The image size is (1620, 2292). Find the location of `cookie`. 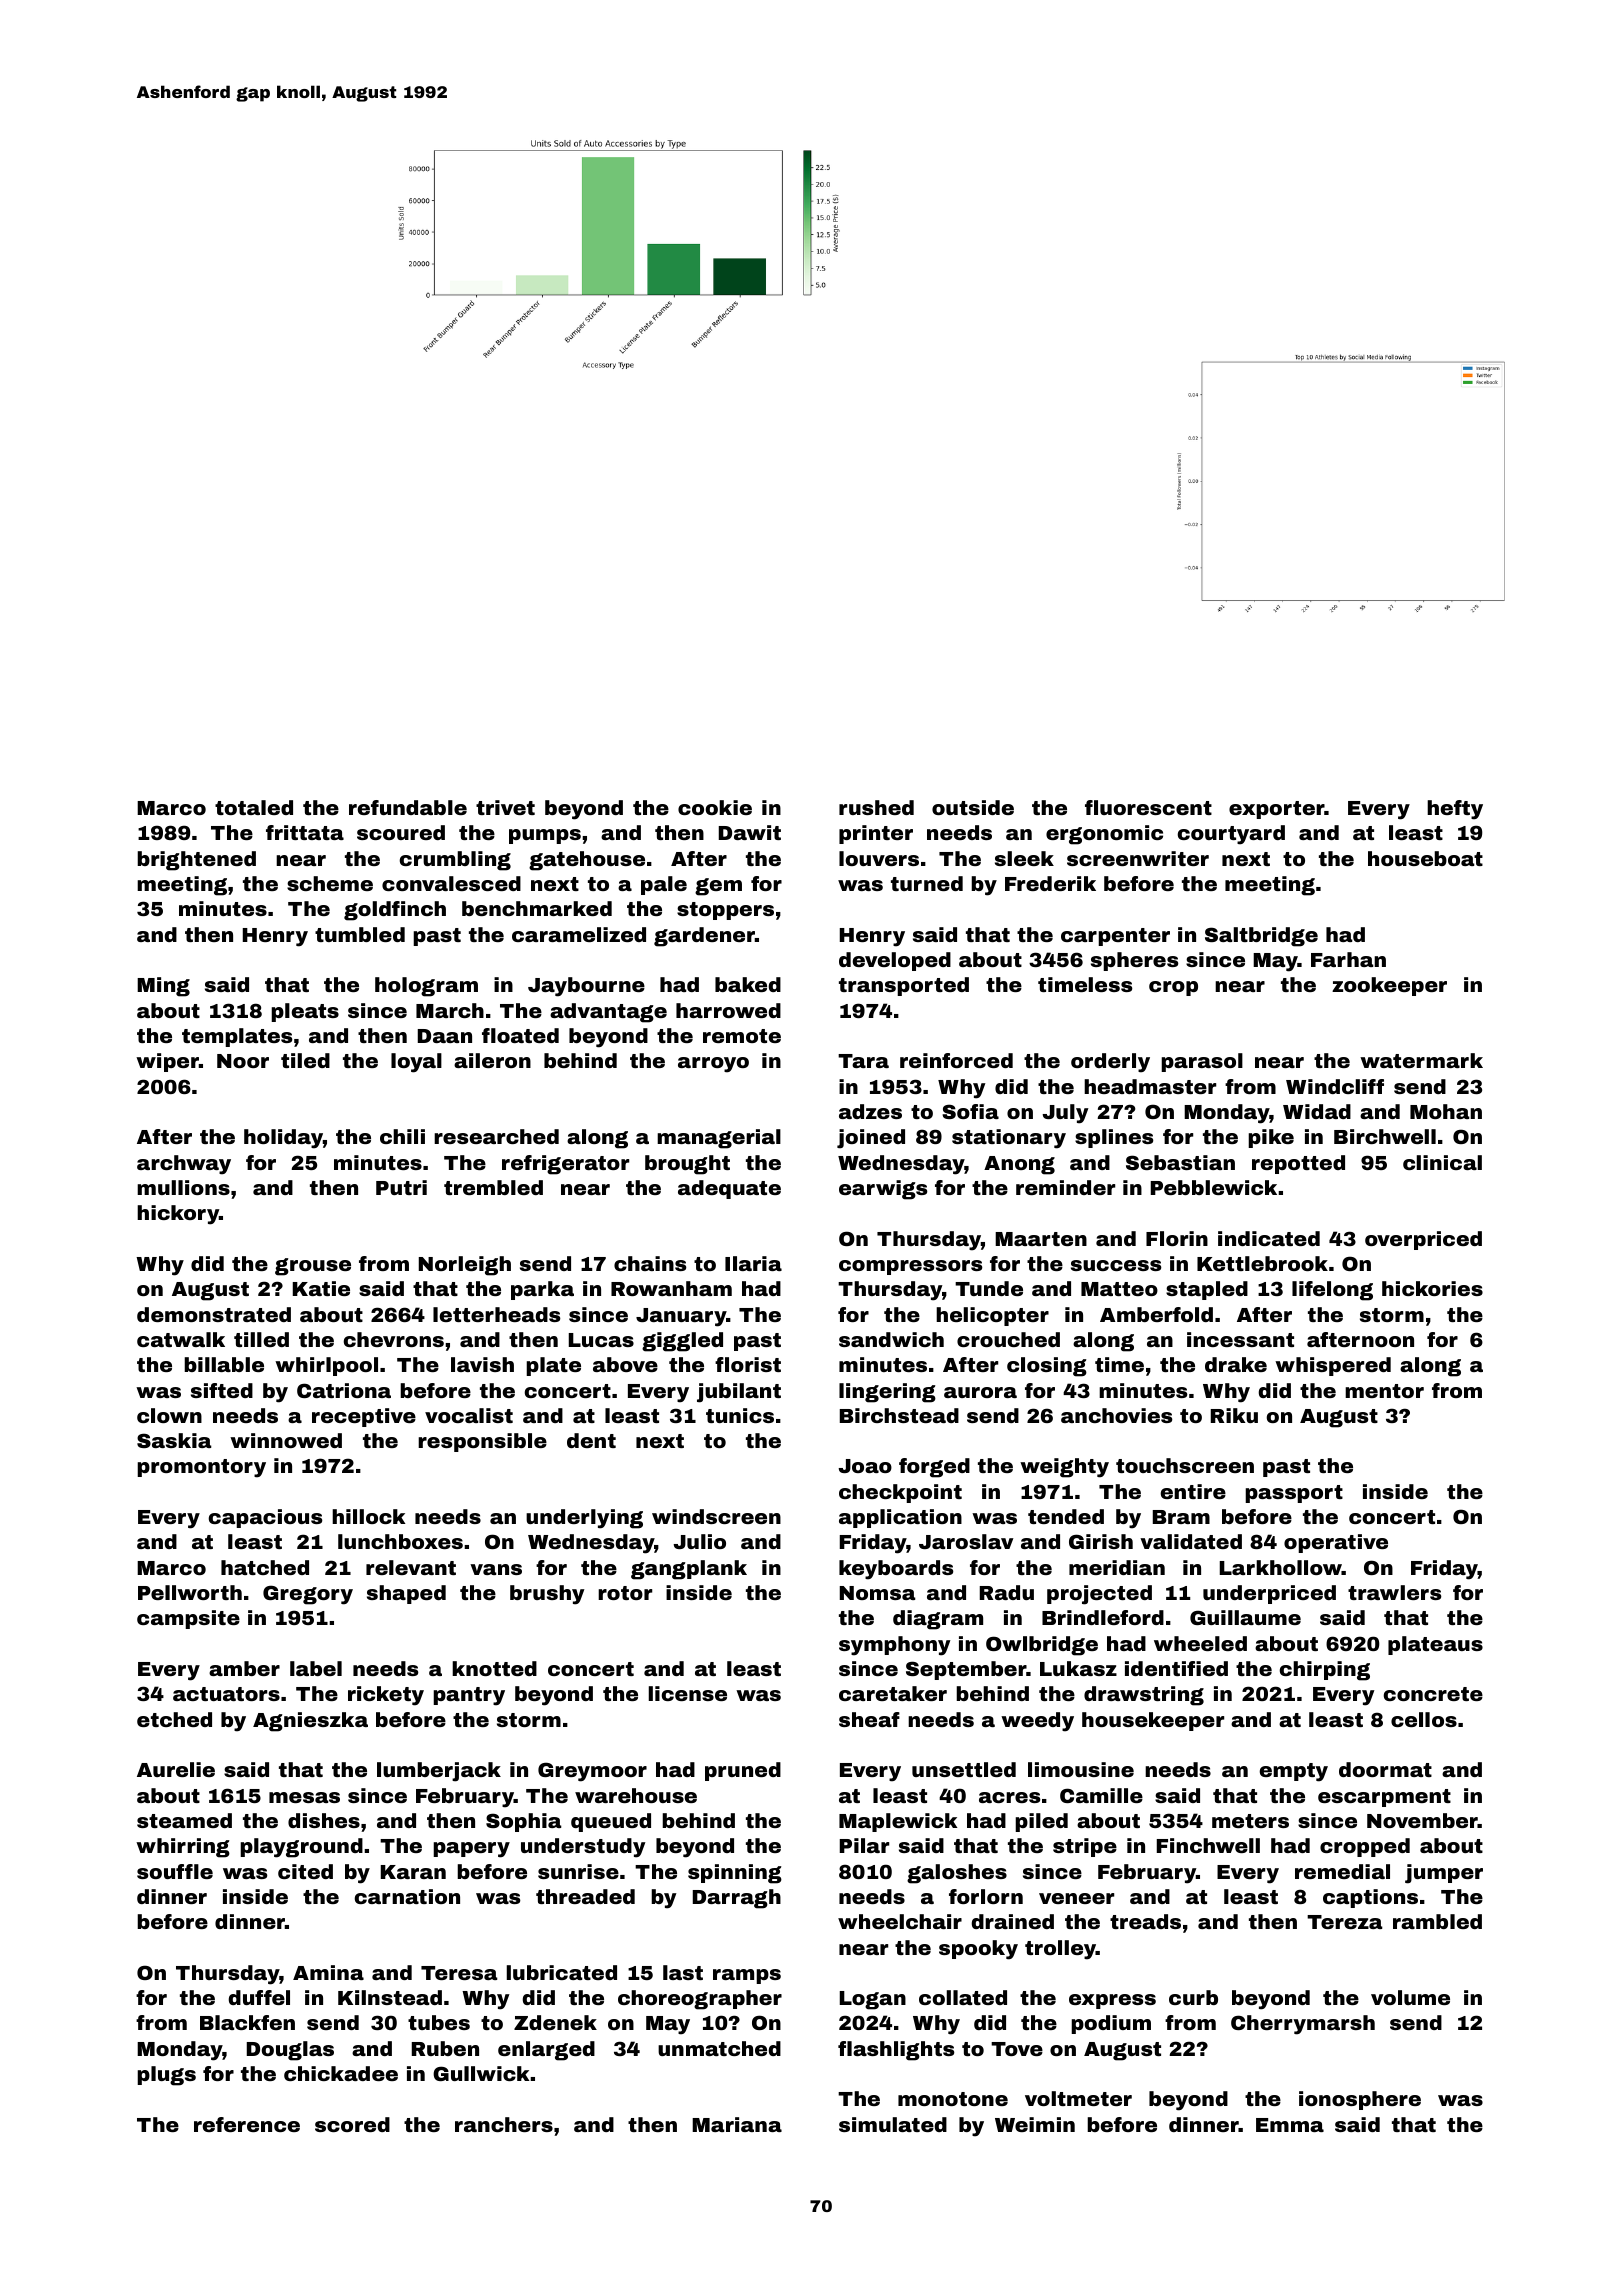

cookie is located at coordinates (715, 807).
